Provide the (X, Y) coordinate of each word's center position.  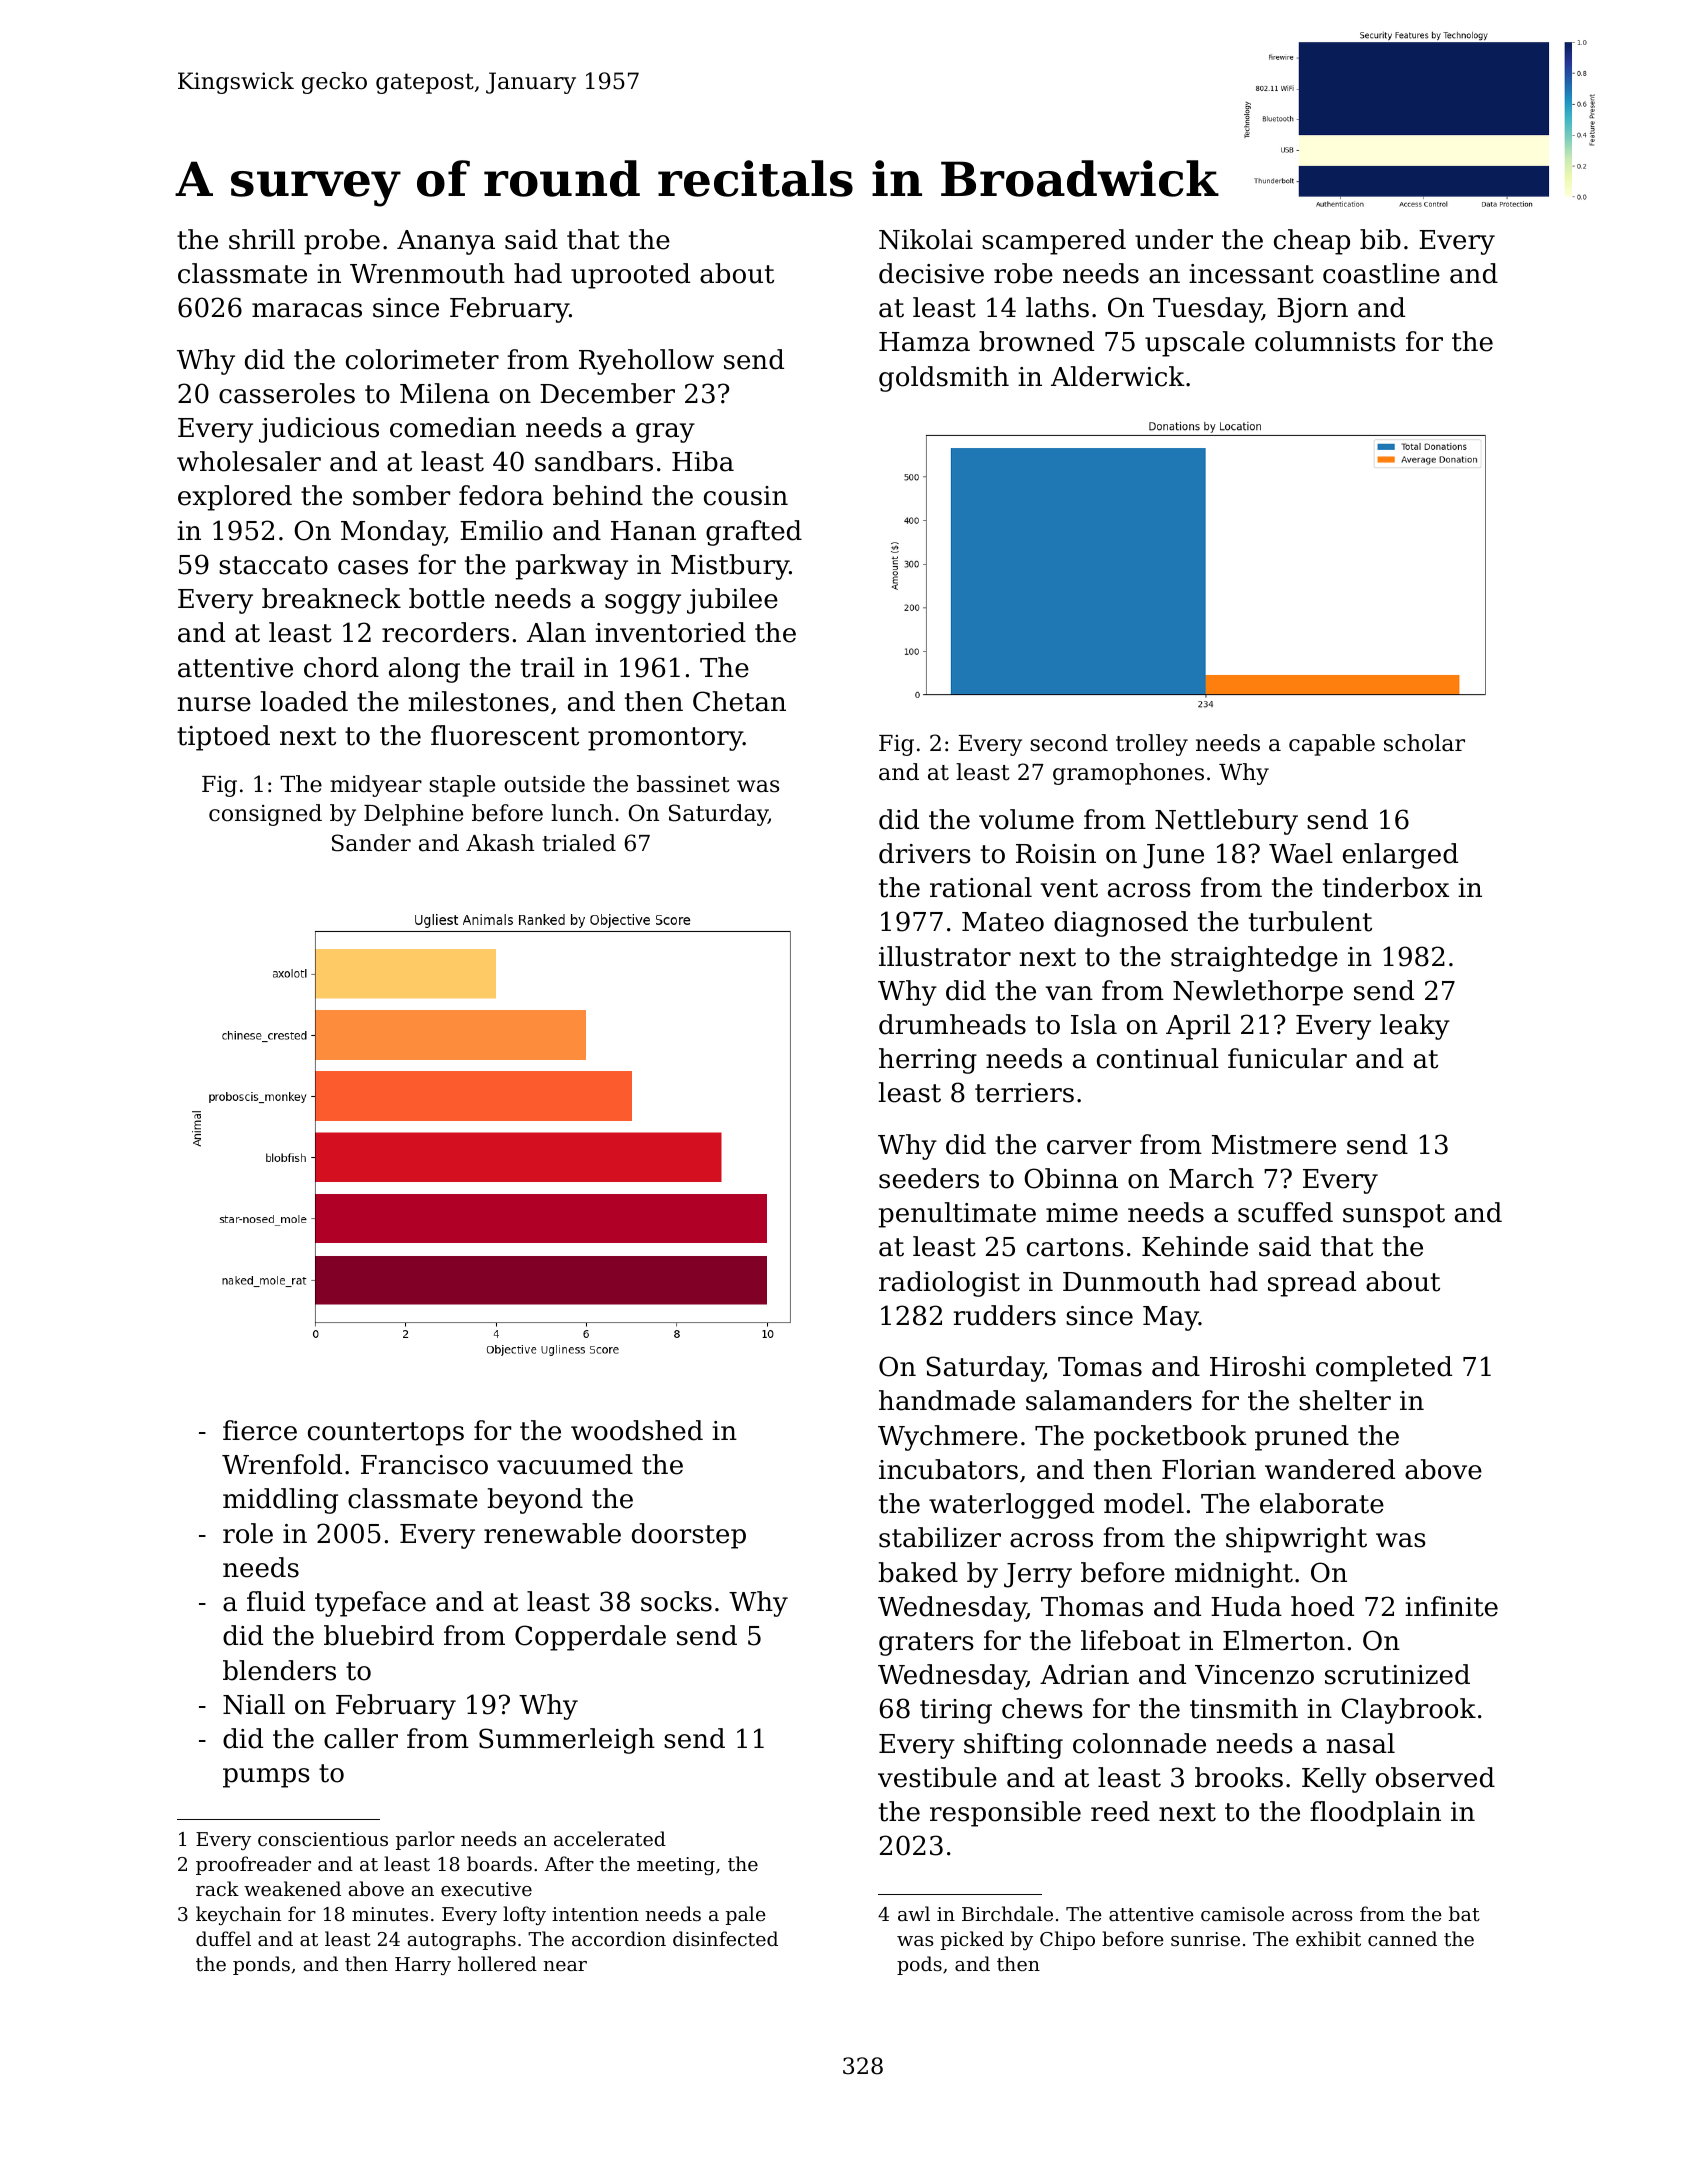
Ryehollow (646, 362)
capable (1332, 745)
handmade (947, 1400)
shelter (1345, 1400)
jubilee (732, 601)
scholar (1424, 743)
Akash (500, 843)
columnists (1325, 341)
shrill (262, 239)
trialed (579, 843)
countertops (386, 1434)
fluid (276, 1601)
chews (1042, 1708)
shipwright (1296, 1540)
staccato (273, 565)
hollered (497, 1963)
